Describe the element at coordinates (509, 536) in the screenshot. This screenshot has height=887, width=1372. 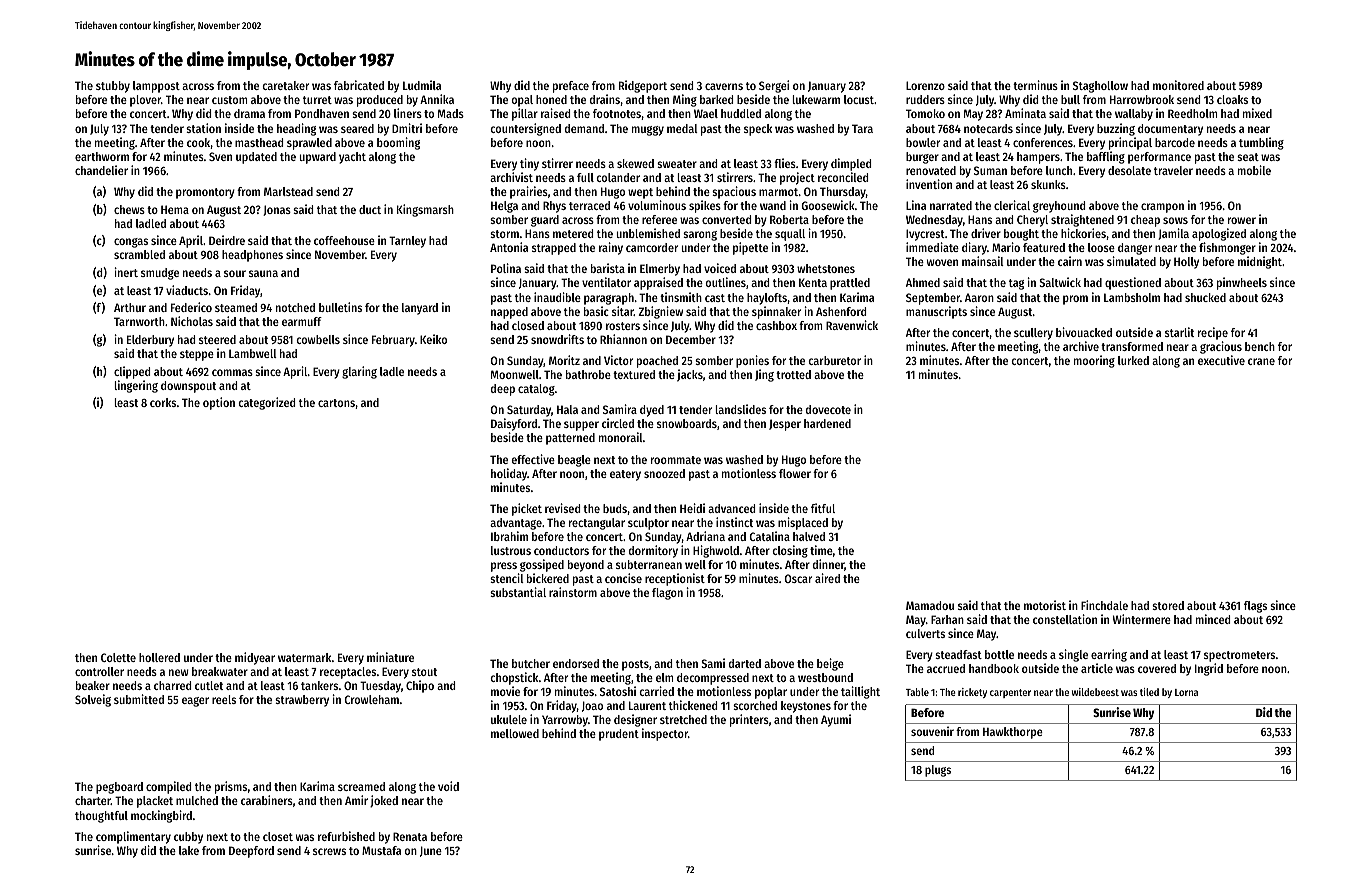
I see `Ibrahim` at that location.
